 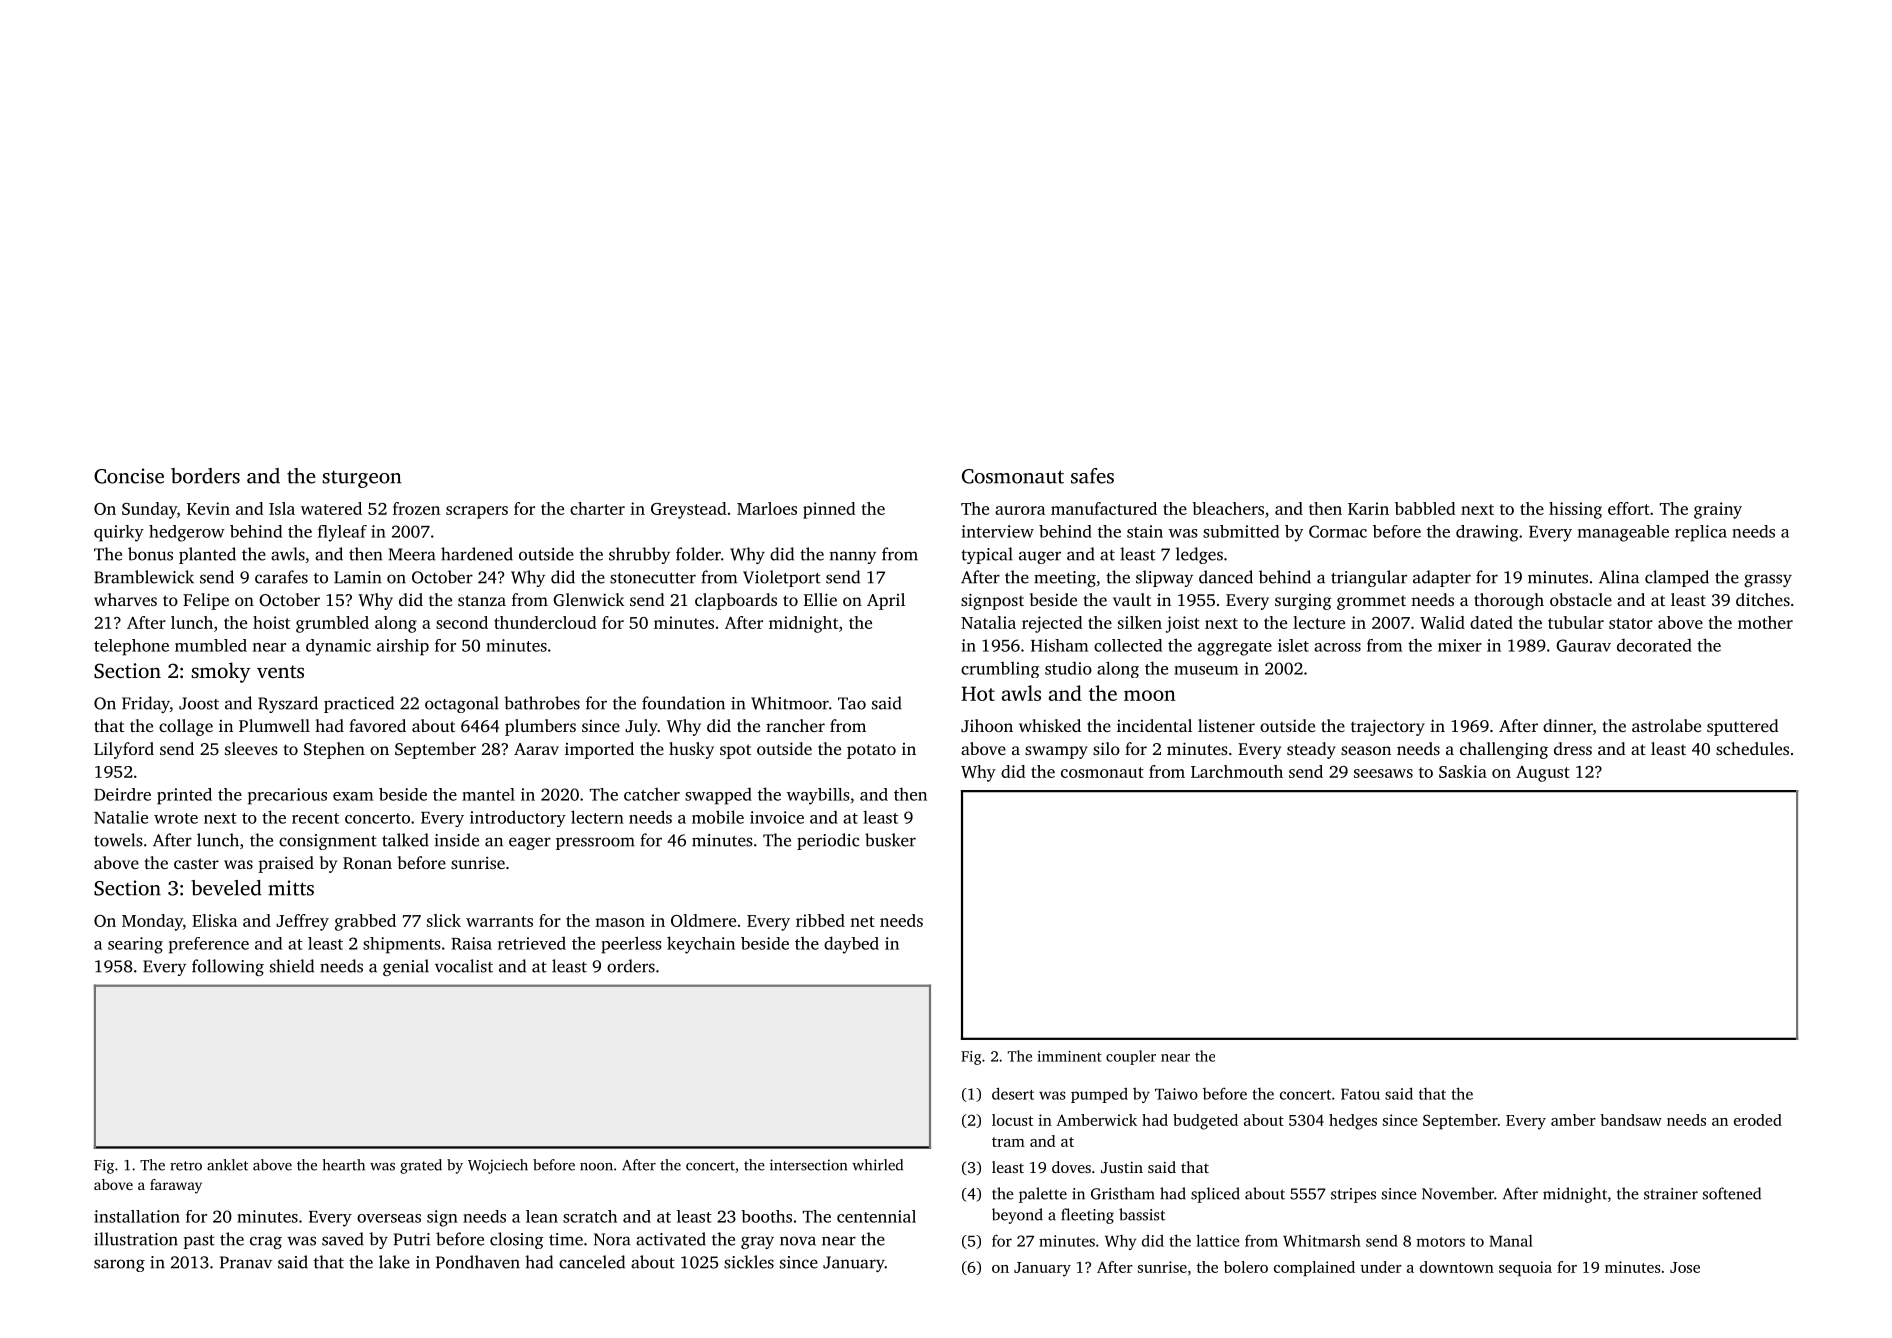 I want to click on clamped, so click(x=1677, y=578).
